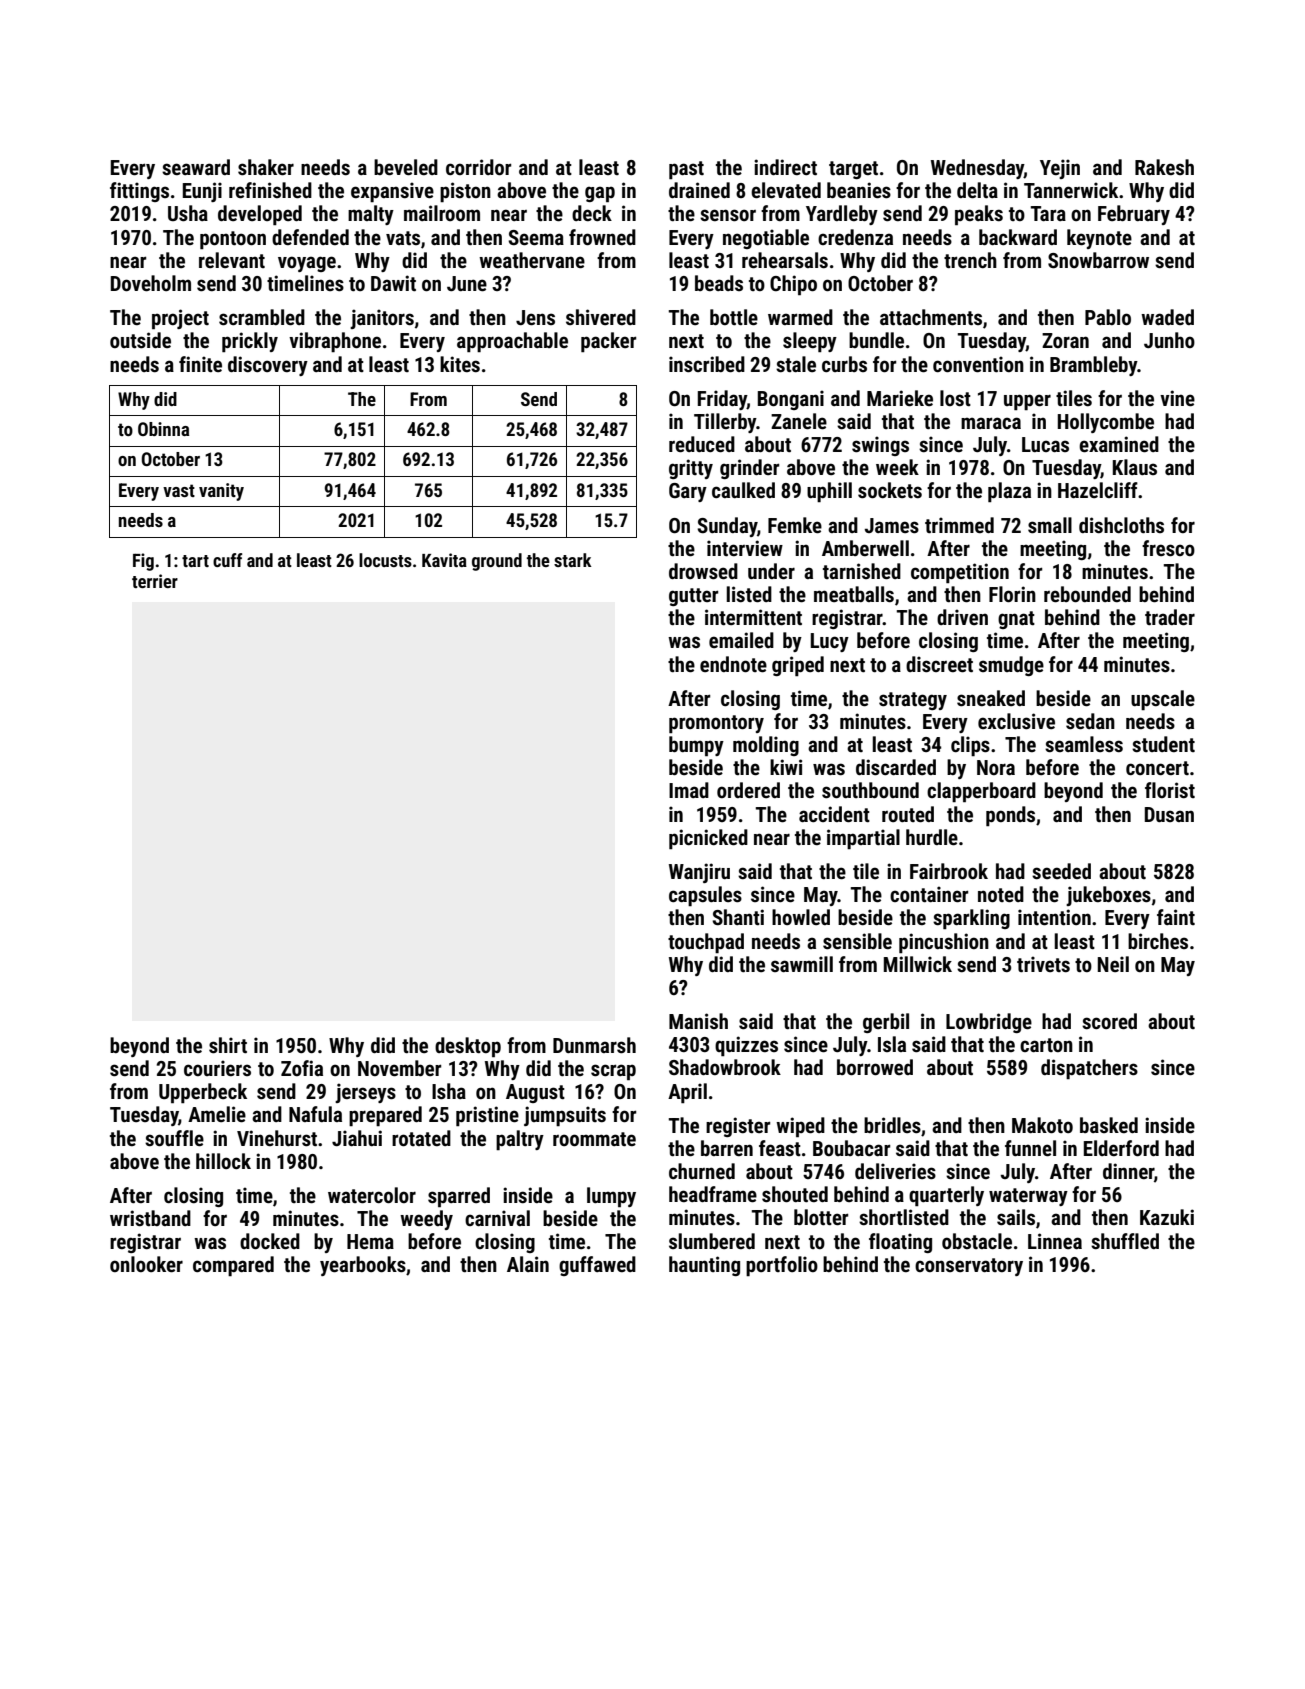 This screenshot has width=1305, height=1689. Describe the element at coordinates (227, 560) in the screenshot. I see `cuff` at that location.
